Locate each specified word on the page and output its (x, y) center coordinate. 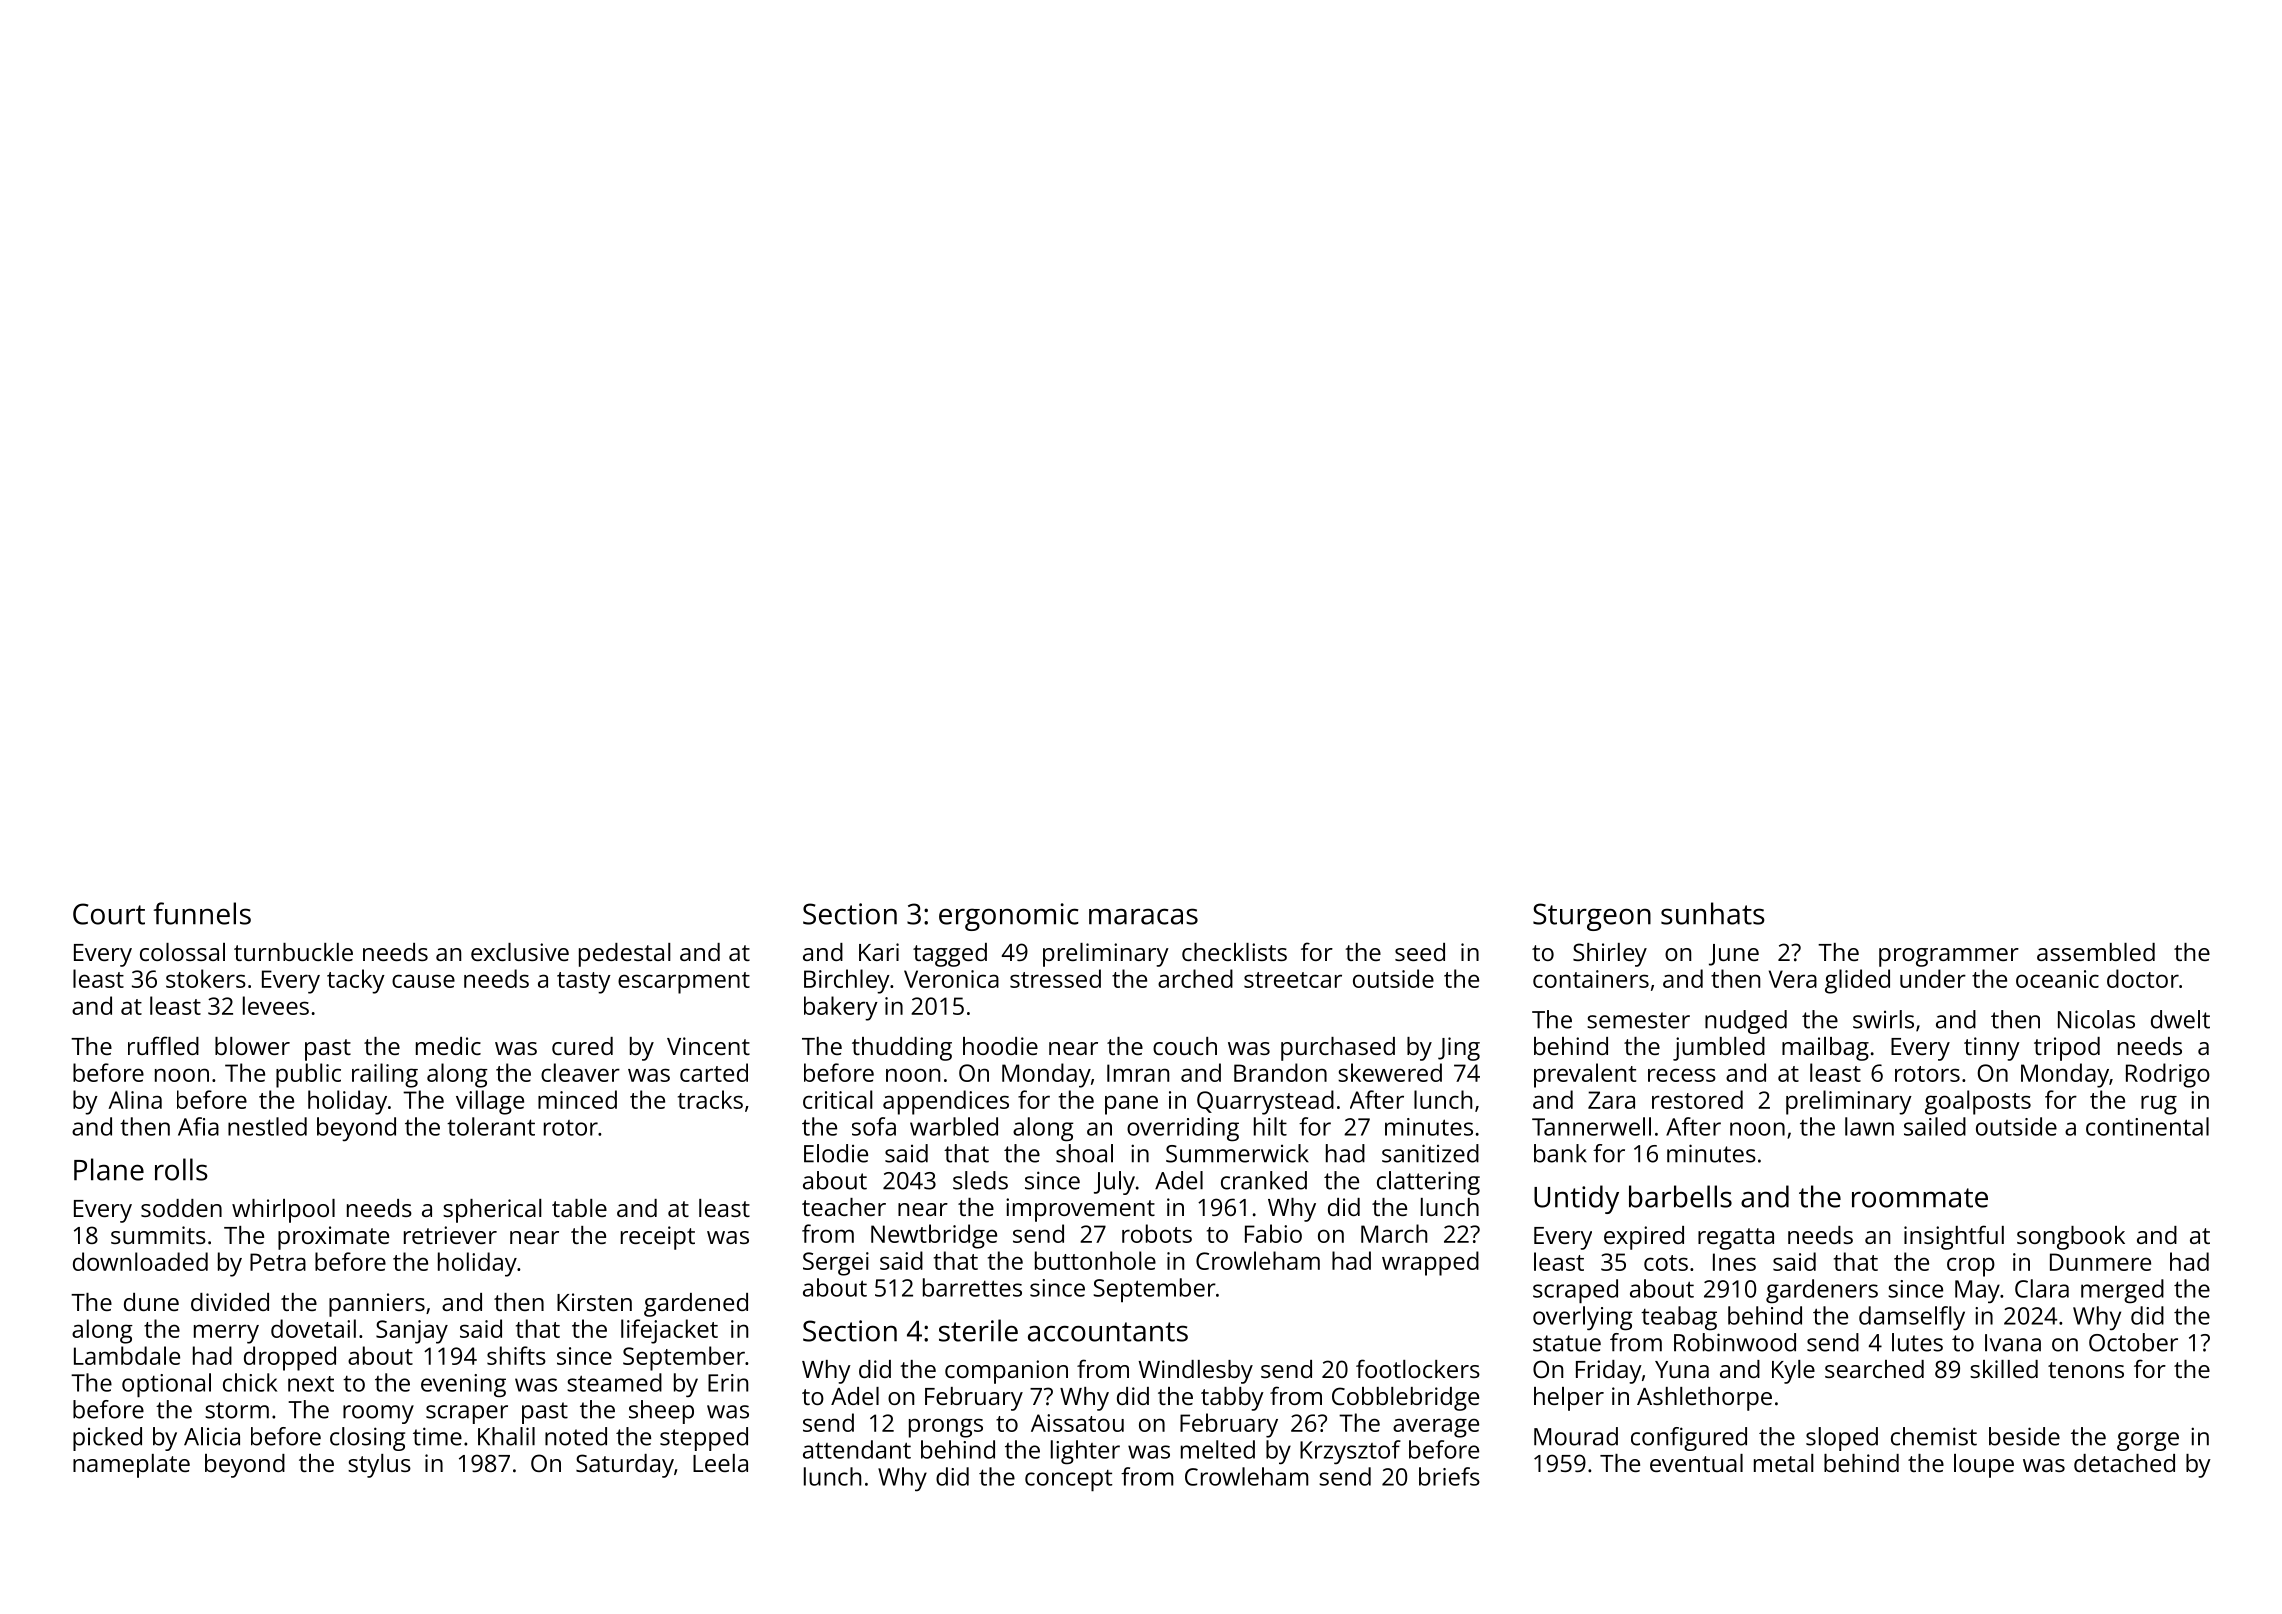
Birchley (847, 981)
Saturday (625, 1466)
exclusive (520, 952)
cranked (1264, 1180)
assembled (2096, 952)
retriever (450, 1235)
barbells (1680, 1196)
